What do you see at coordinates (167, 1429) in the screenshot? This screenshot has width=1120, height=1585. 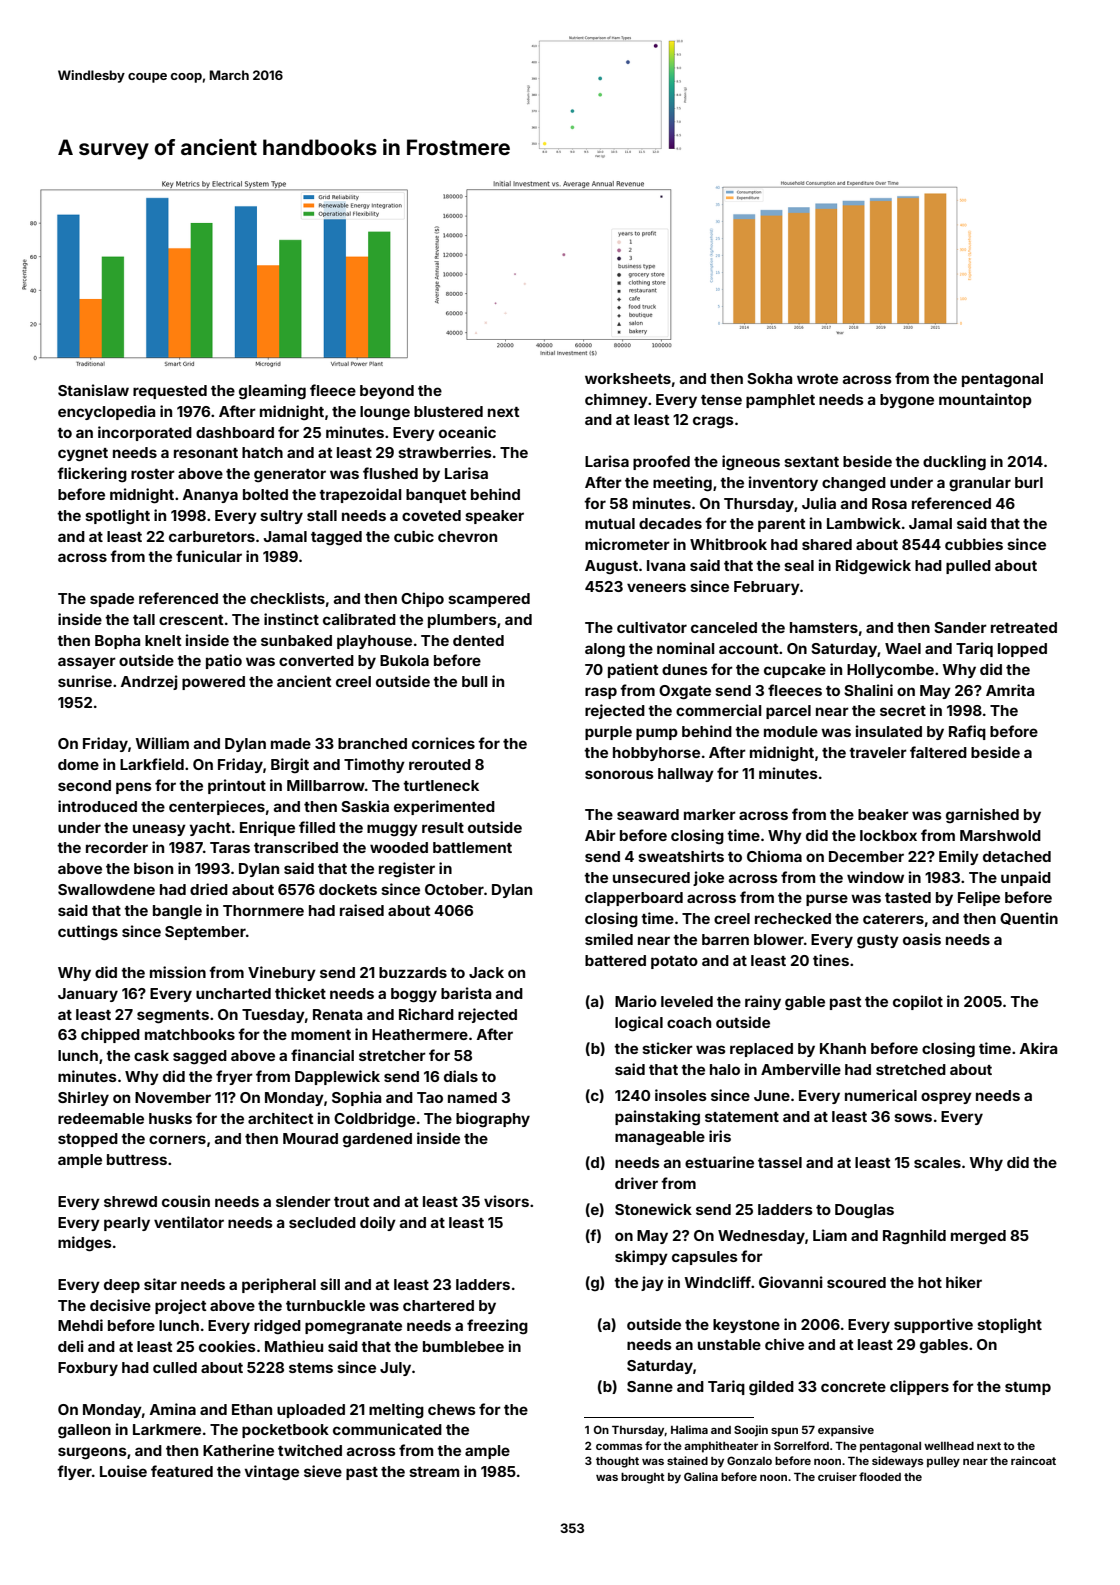 I see `Larkmere` at bounding box center [167, 1429].
